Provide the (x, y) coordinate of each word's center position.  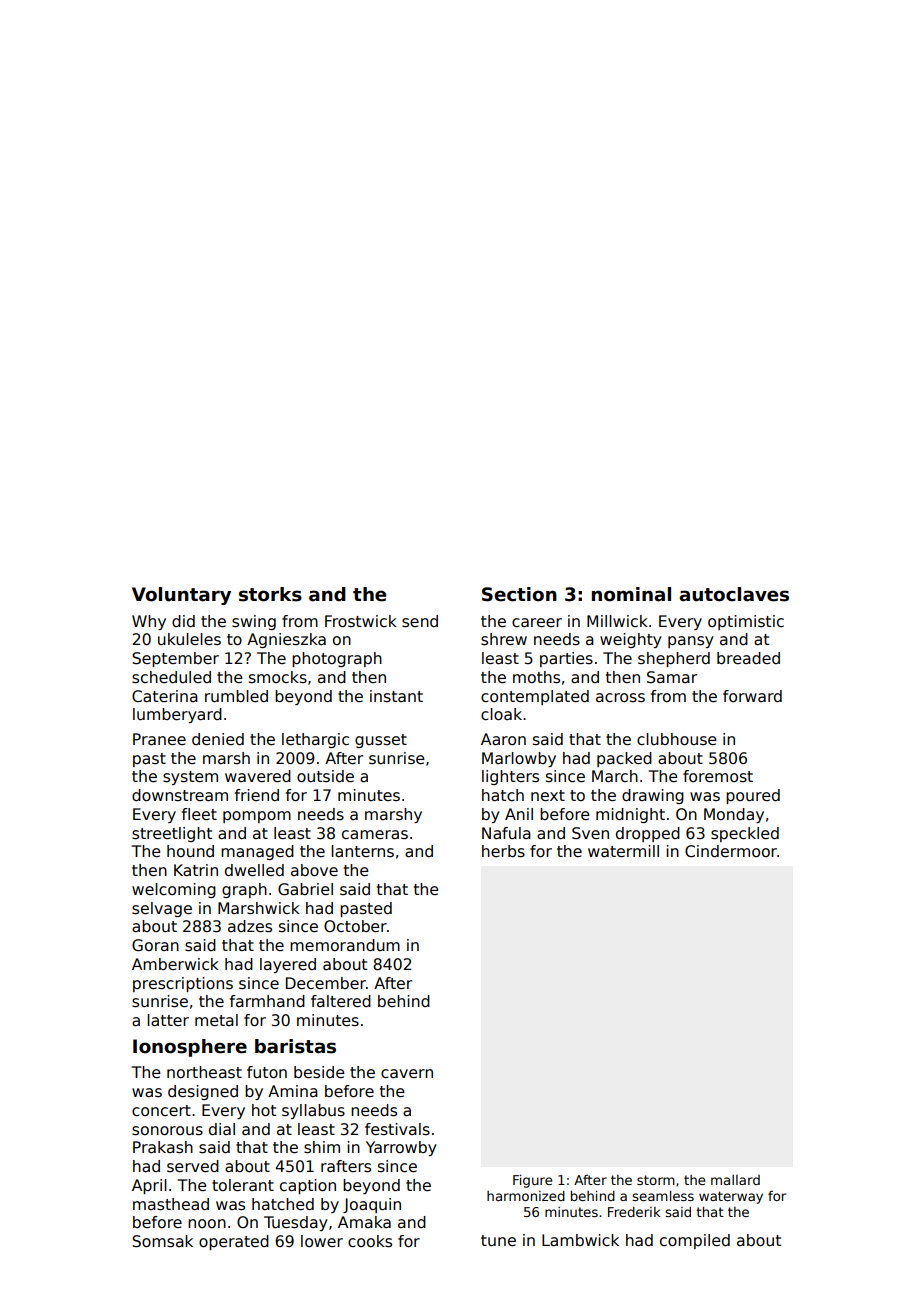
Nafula (506, 833)
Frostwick (361, 621)
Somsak (162, 1241)
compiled (695, 1241)
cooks (370, 1241)
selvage (162, 909)
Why (149, 622)
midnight (630, 815)
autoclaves (734, 594)
